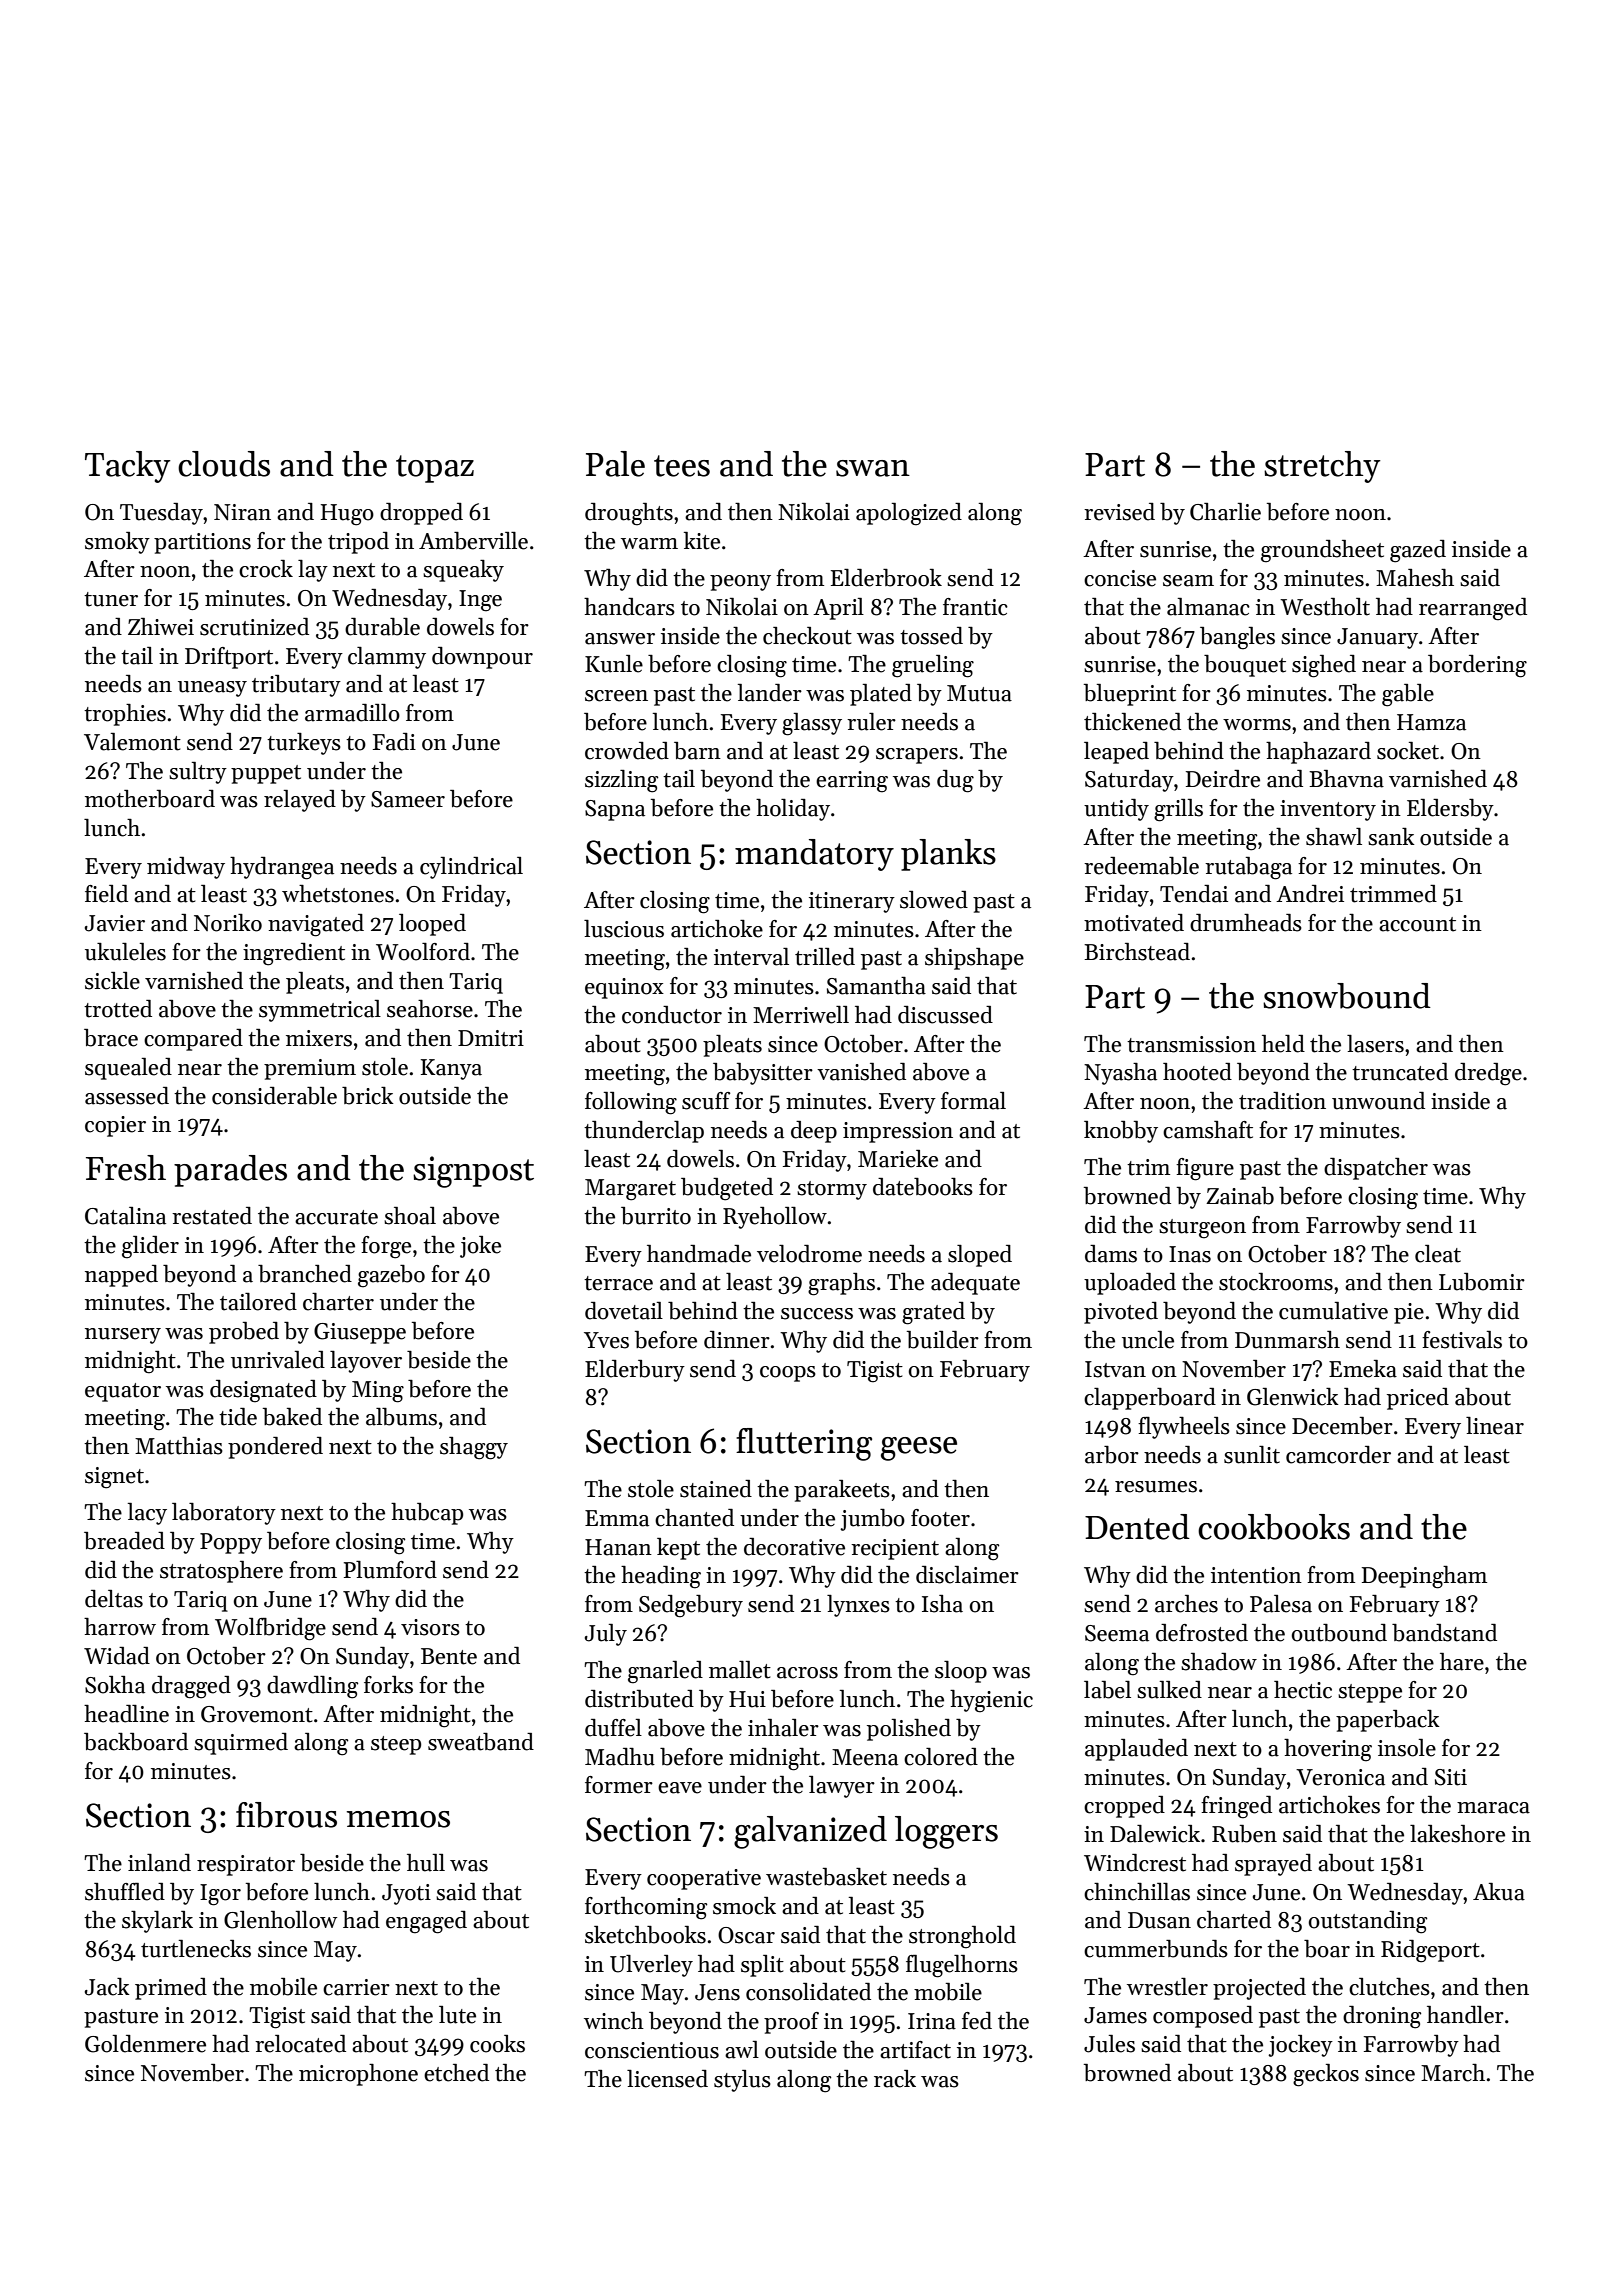 This screenshot has width=1620, height=2292. Describe the element at coordinates (1191, 1044) in the screenshot. I see `transmission` at that location.
